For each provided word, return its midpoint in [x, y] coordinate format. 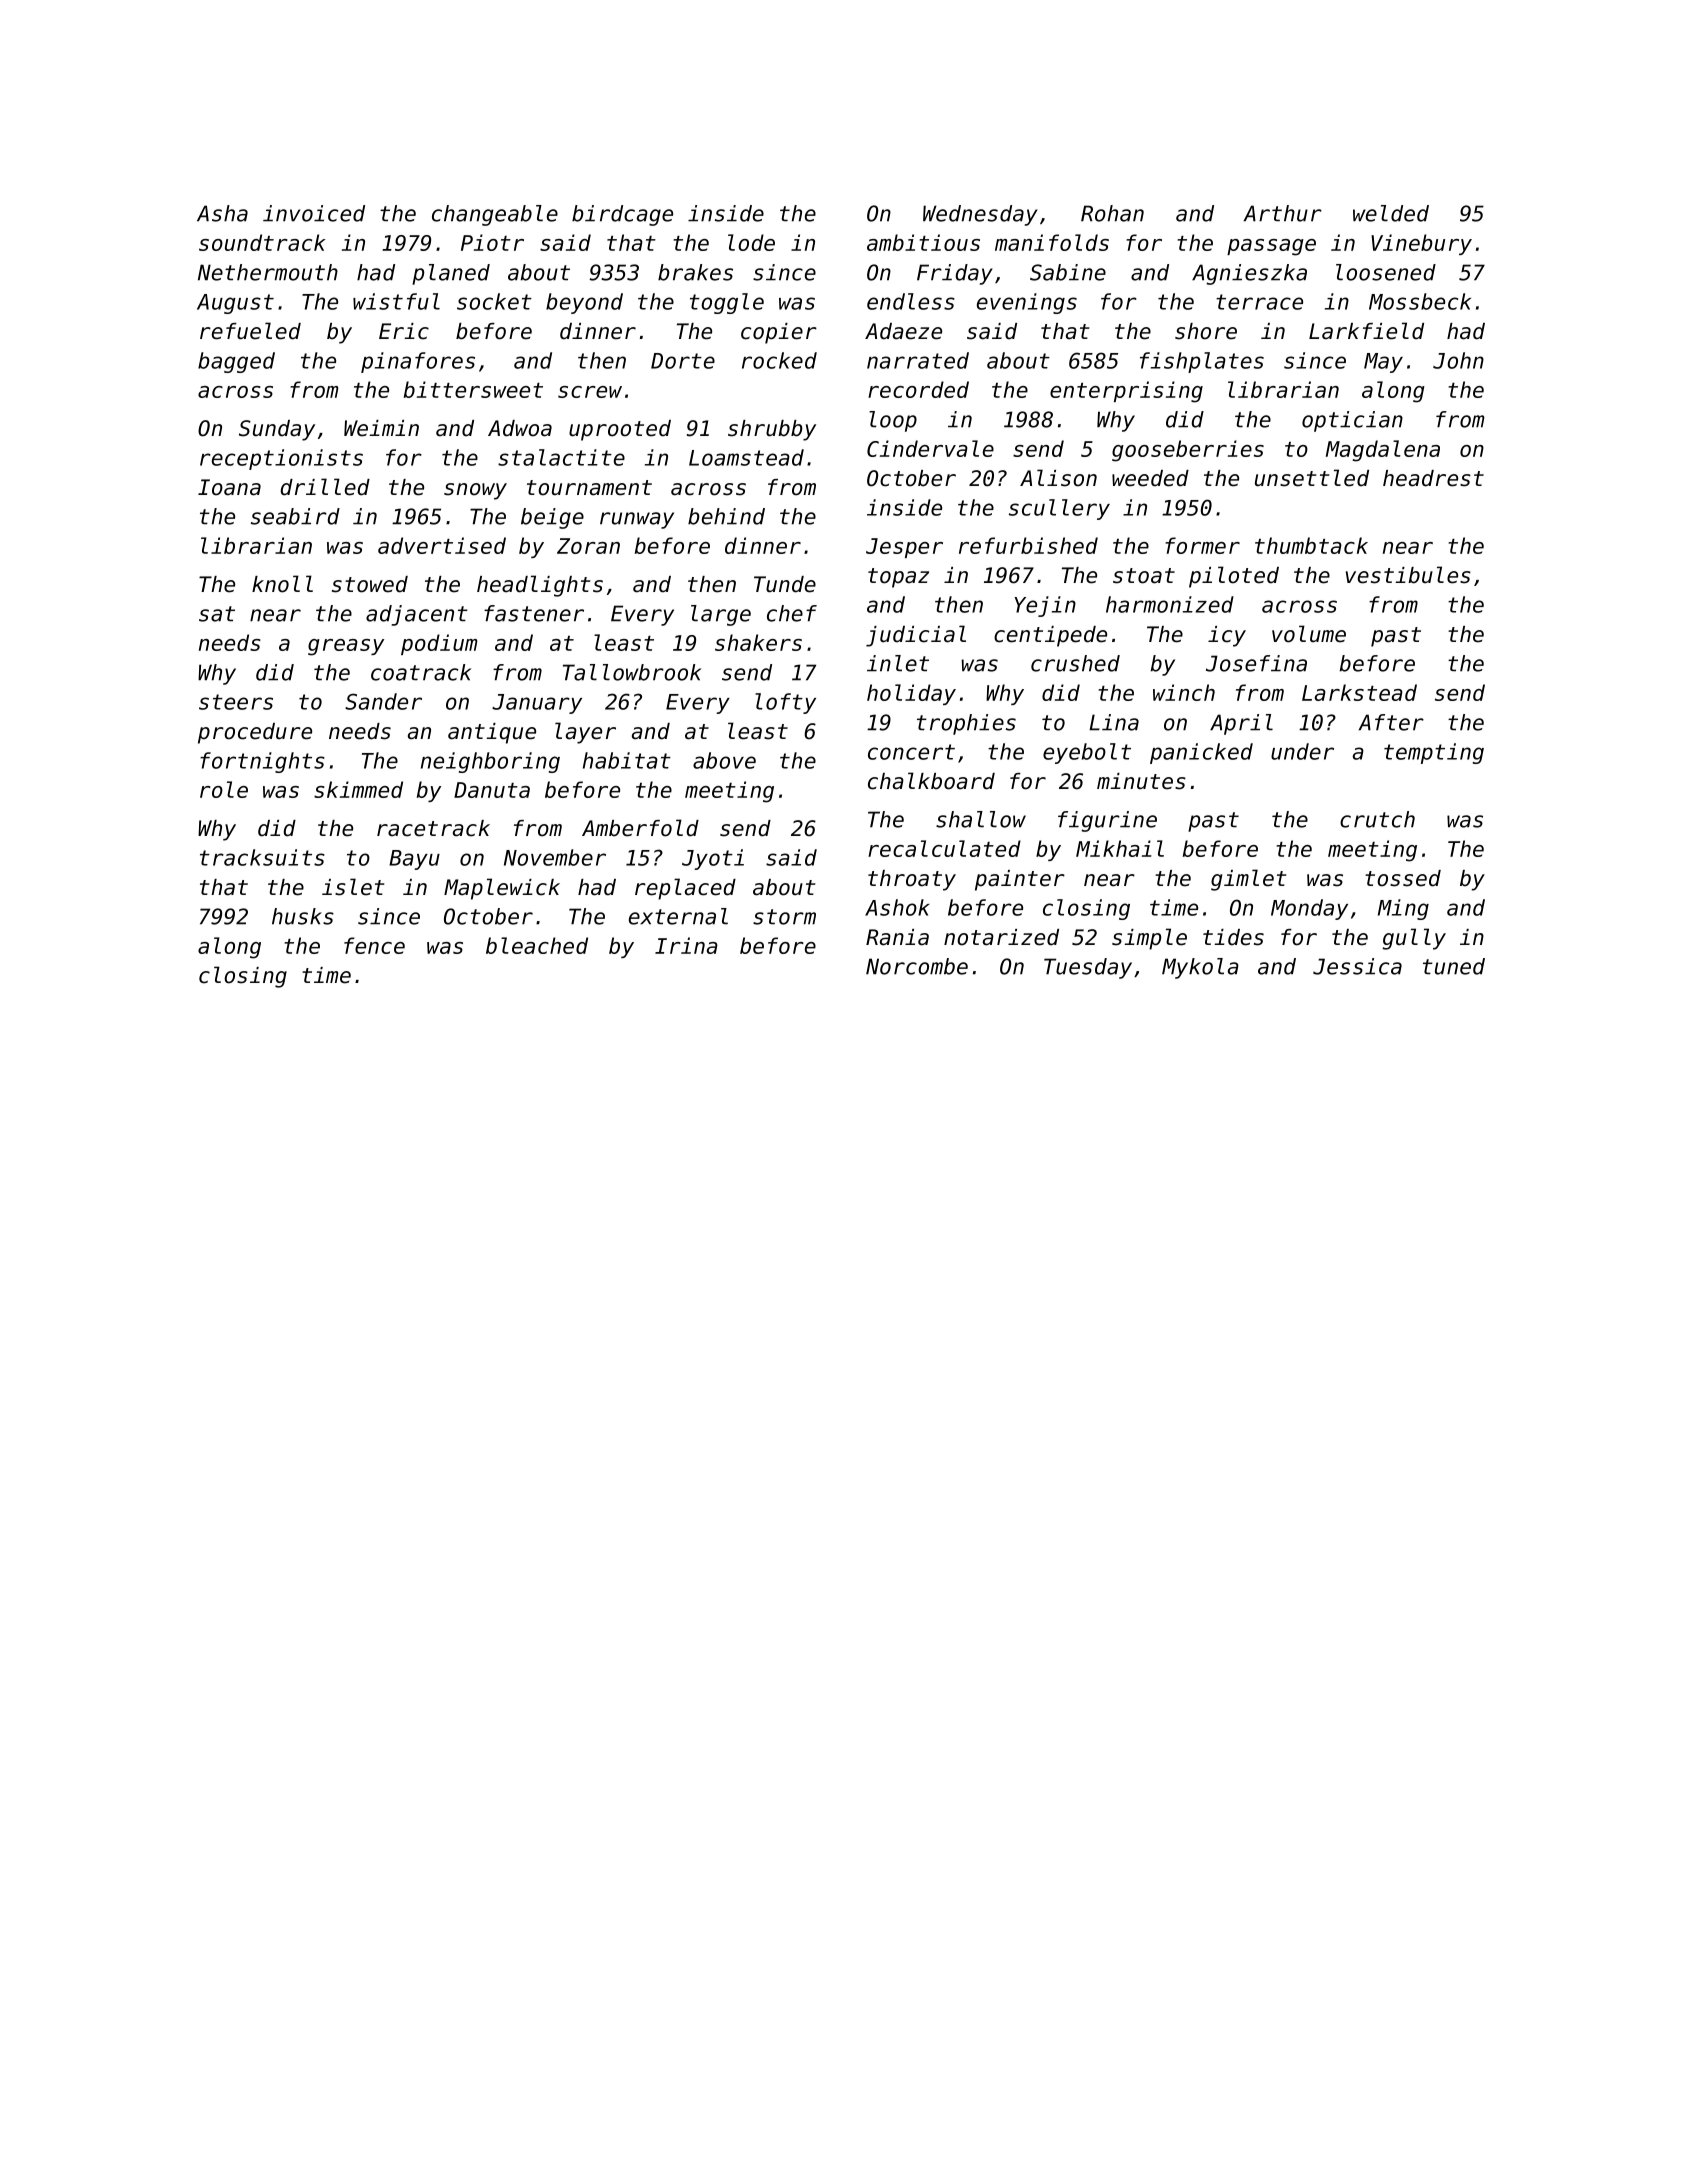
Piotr [492, 242]
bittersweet [473, 389]
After [1391, 722]
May [1383, 363]
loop [893, 421]
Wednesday [980, 215]
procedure [255, 733]
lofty [785, 703]
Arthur [1283, 213]
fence [374, 945]
